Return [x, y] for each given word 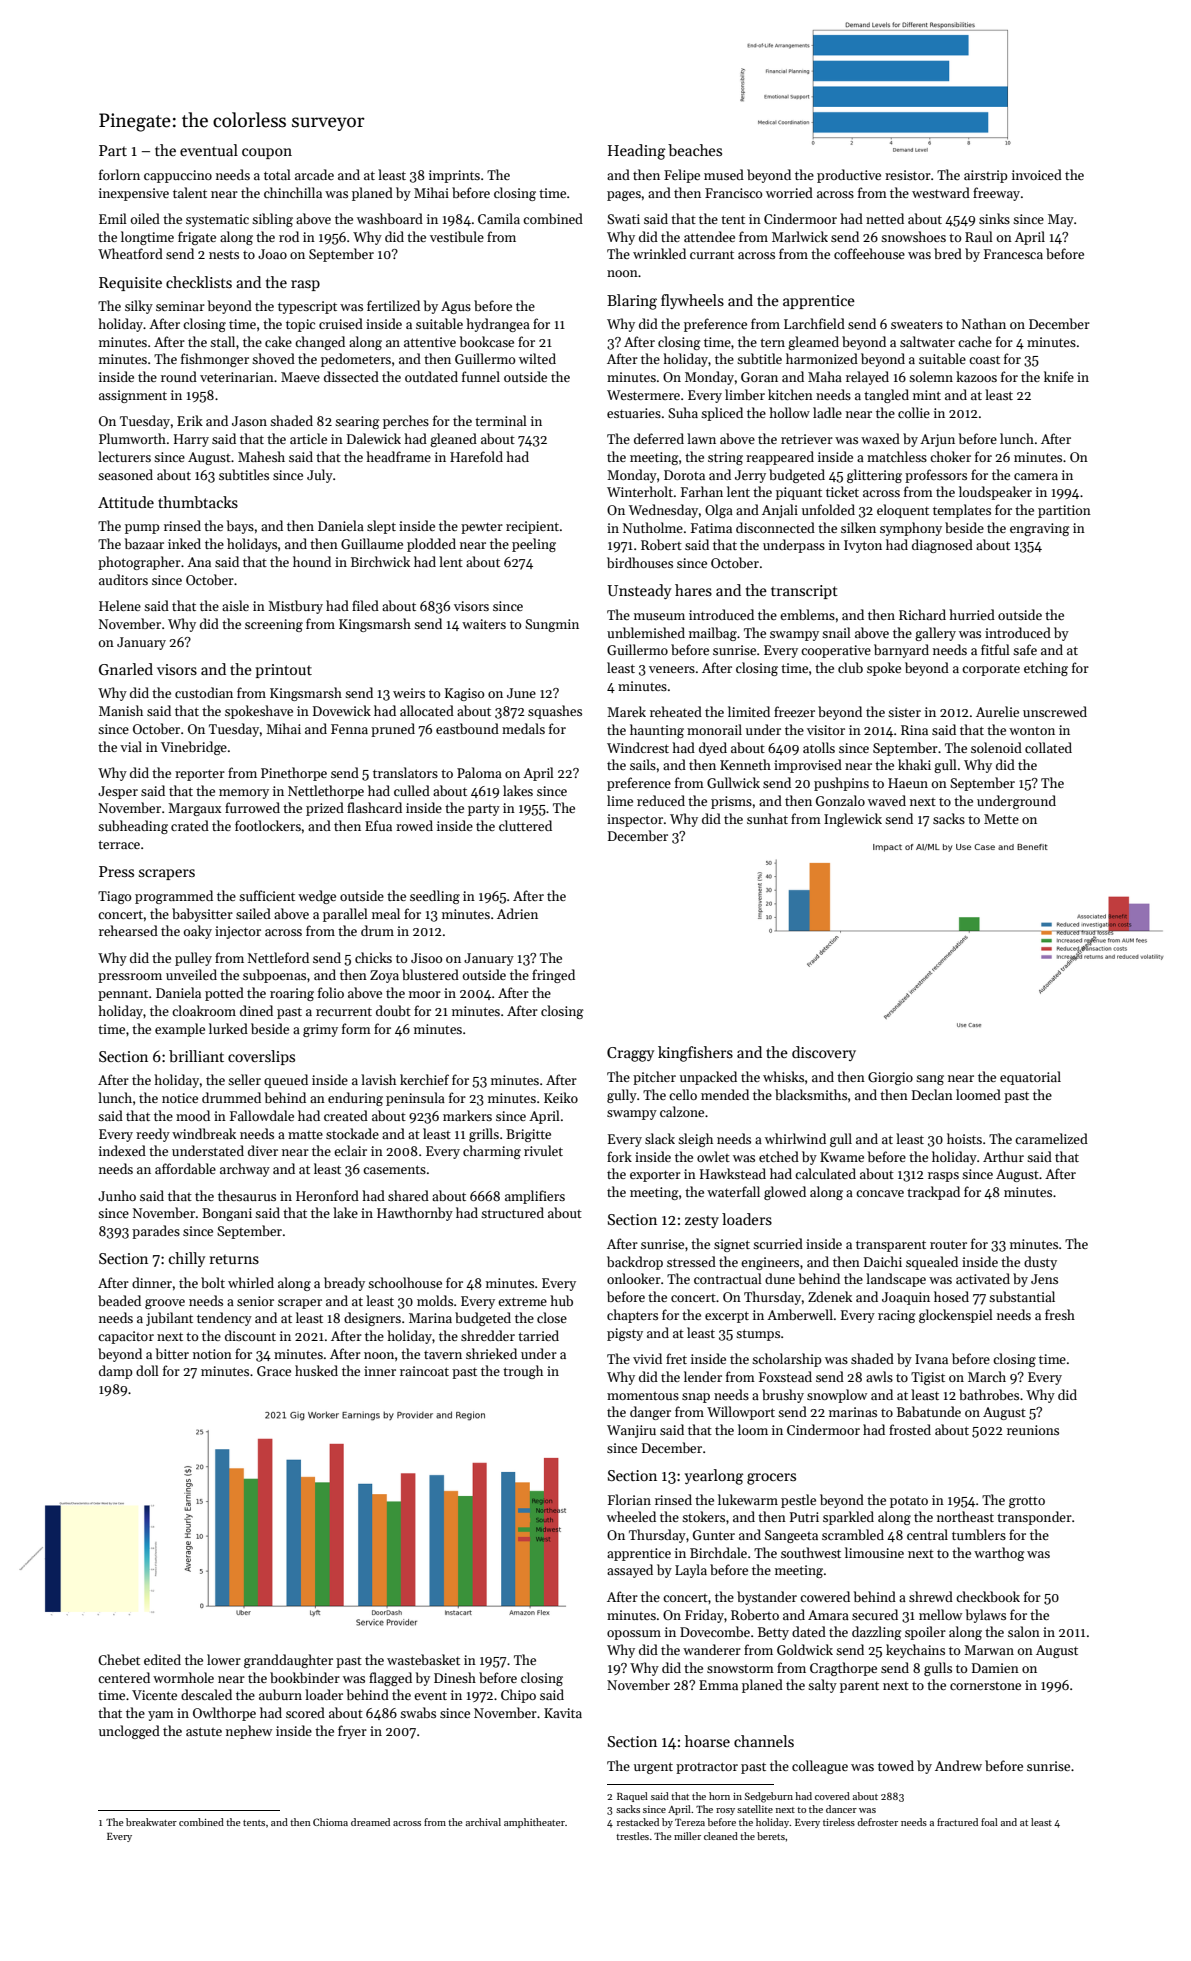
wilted [537, 358]
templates [962, 511]
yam [161, 1716]
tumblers [979, 1534]
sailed [253, 913]
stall [222, 341]
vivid [647, 1358]
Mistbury [295, 607]
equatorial [1030, 1078]
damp [115, 1372]
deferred [659, 438]
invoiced [1037, 174]
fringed [553, 976]
